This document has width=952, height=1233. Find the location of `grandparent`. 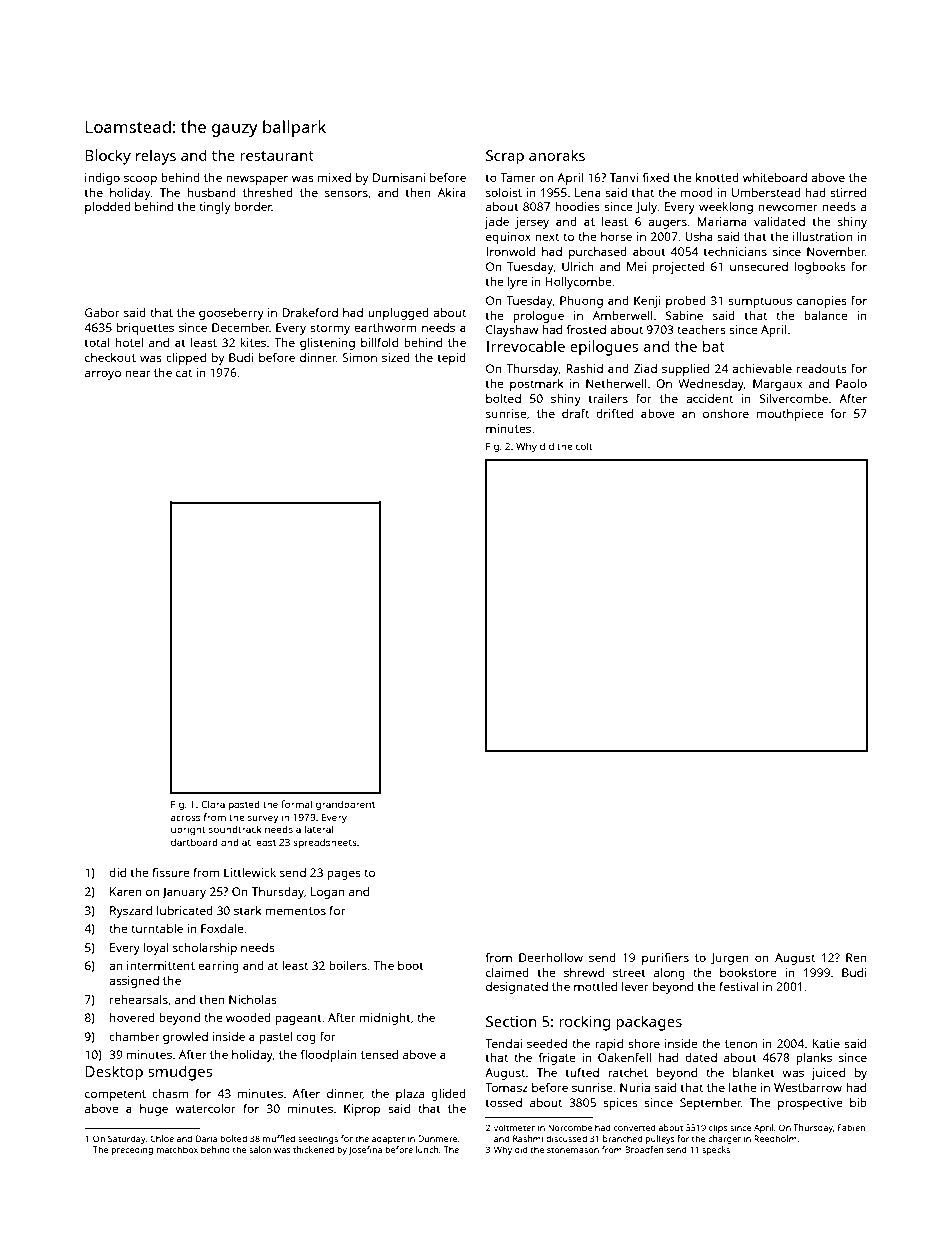

grandparent is located at coordinates (345, 805).
